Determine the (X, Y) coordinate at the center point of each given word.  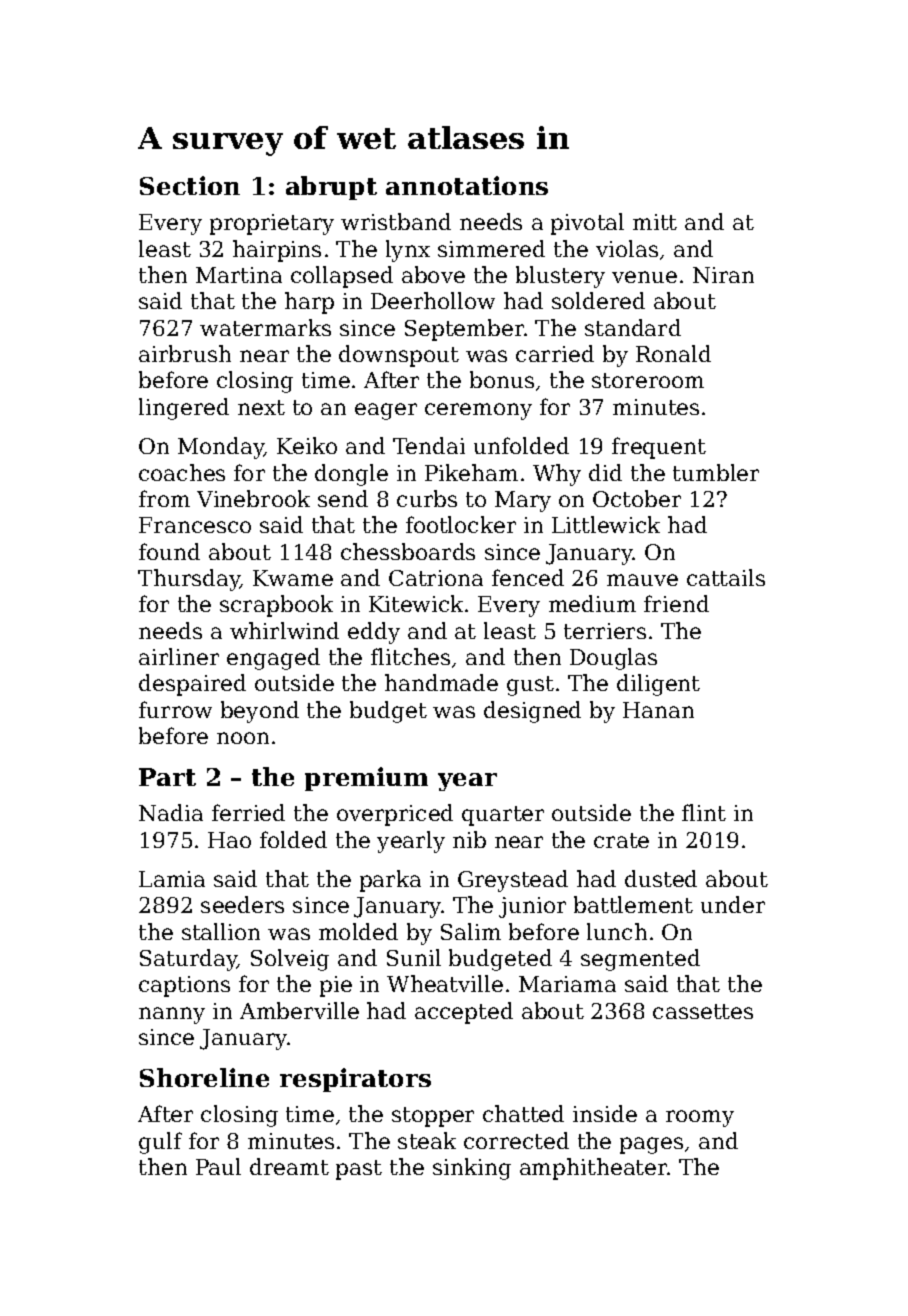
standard (633, 327)
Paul (218, 1166)
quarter (503, 816)
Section (190, 185)
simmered (491, 248)
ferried (248, 812)
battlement (633, 904)
